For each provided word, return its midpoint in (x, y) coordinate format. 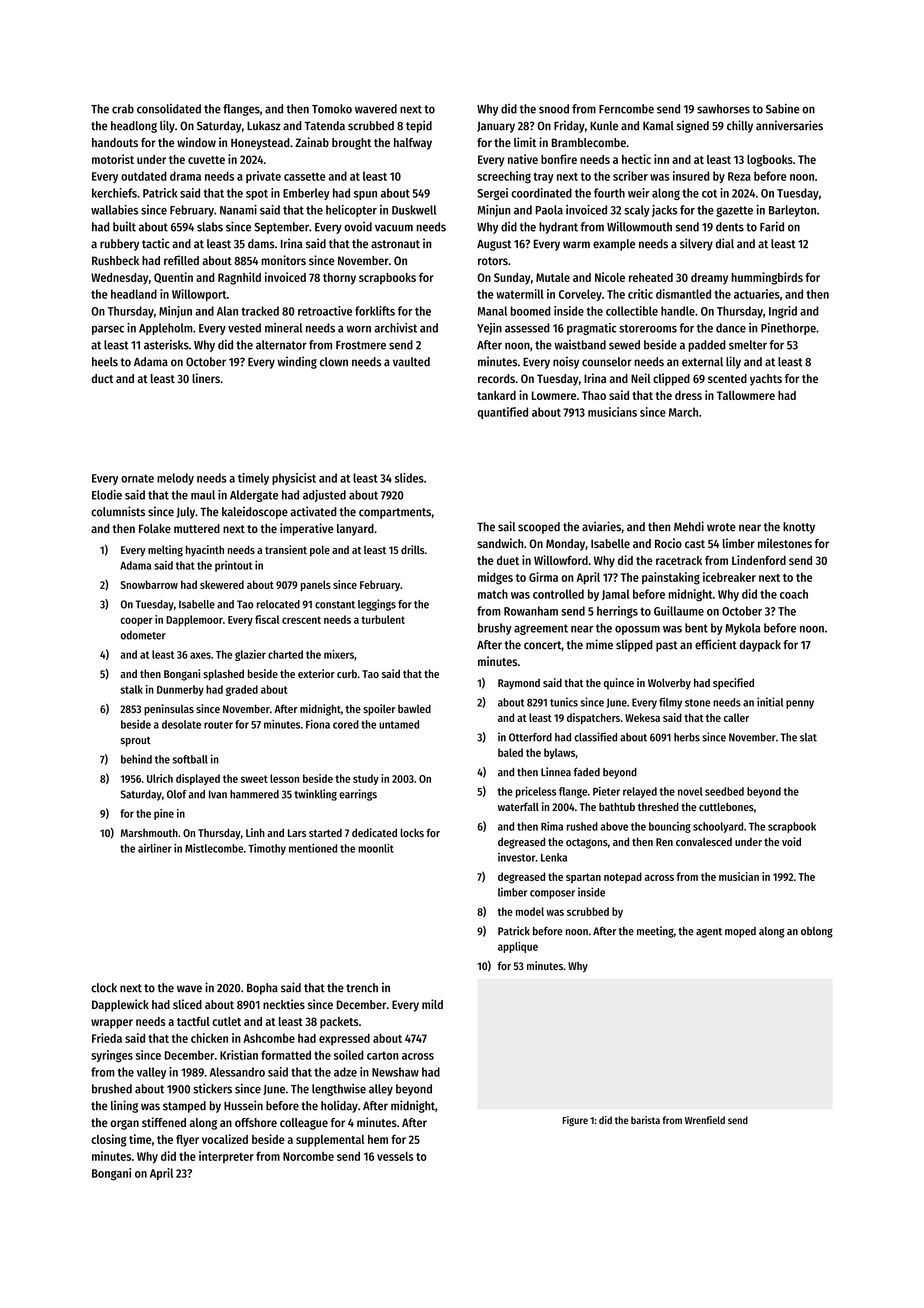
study (366, 779)
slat (808, 737)
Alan (227, 311)
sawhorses (723, 109)
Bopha (262, 989)
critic (640, 294)
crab (123, 109)
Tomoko (332, 109)
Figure (575, 1121)
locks (412, 832)
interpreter (226, 1157)
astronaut (395, 244)
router (218, 725)
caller (736, 717)
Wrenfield (705, 1120)
